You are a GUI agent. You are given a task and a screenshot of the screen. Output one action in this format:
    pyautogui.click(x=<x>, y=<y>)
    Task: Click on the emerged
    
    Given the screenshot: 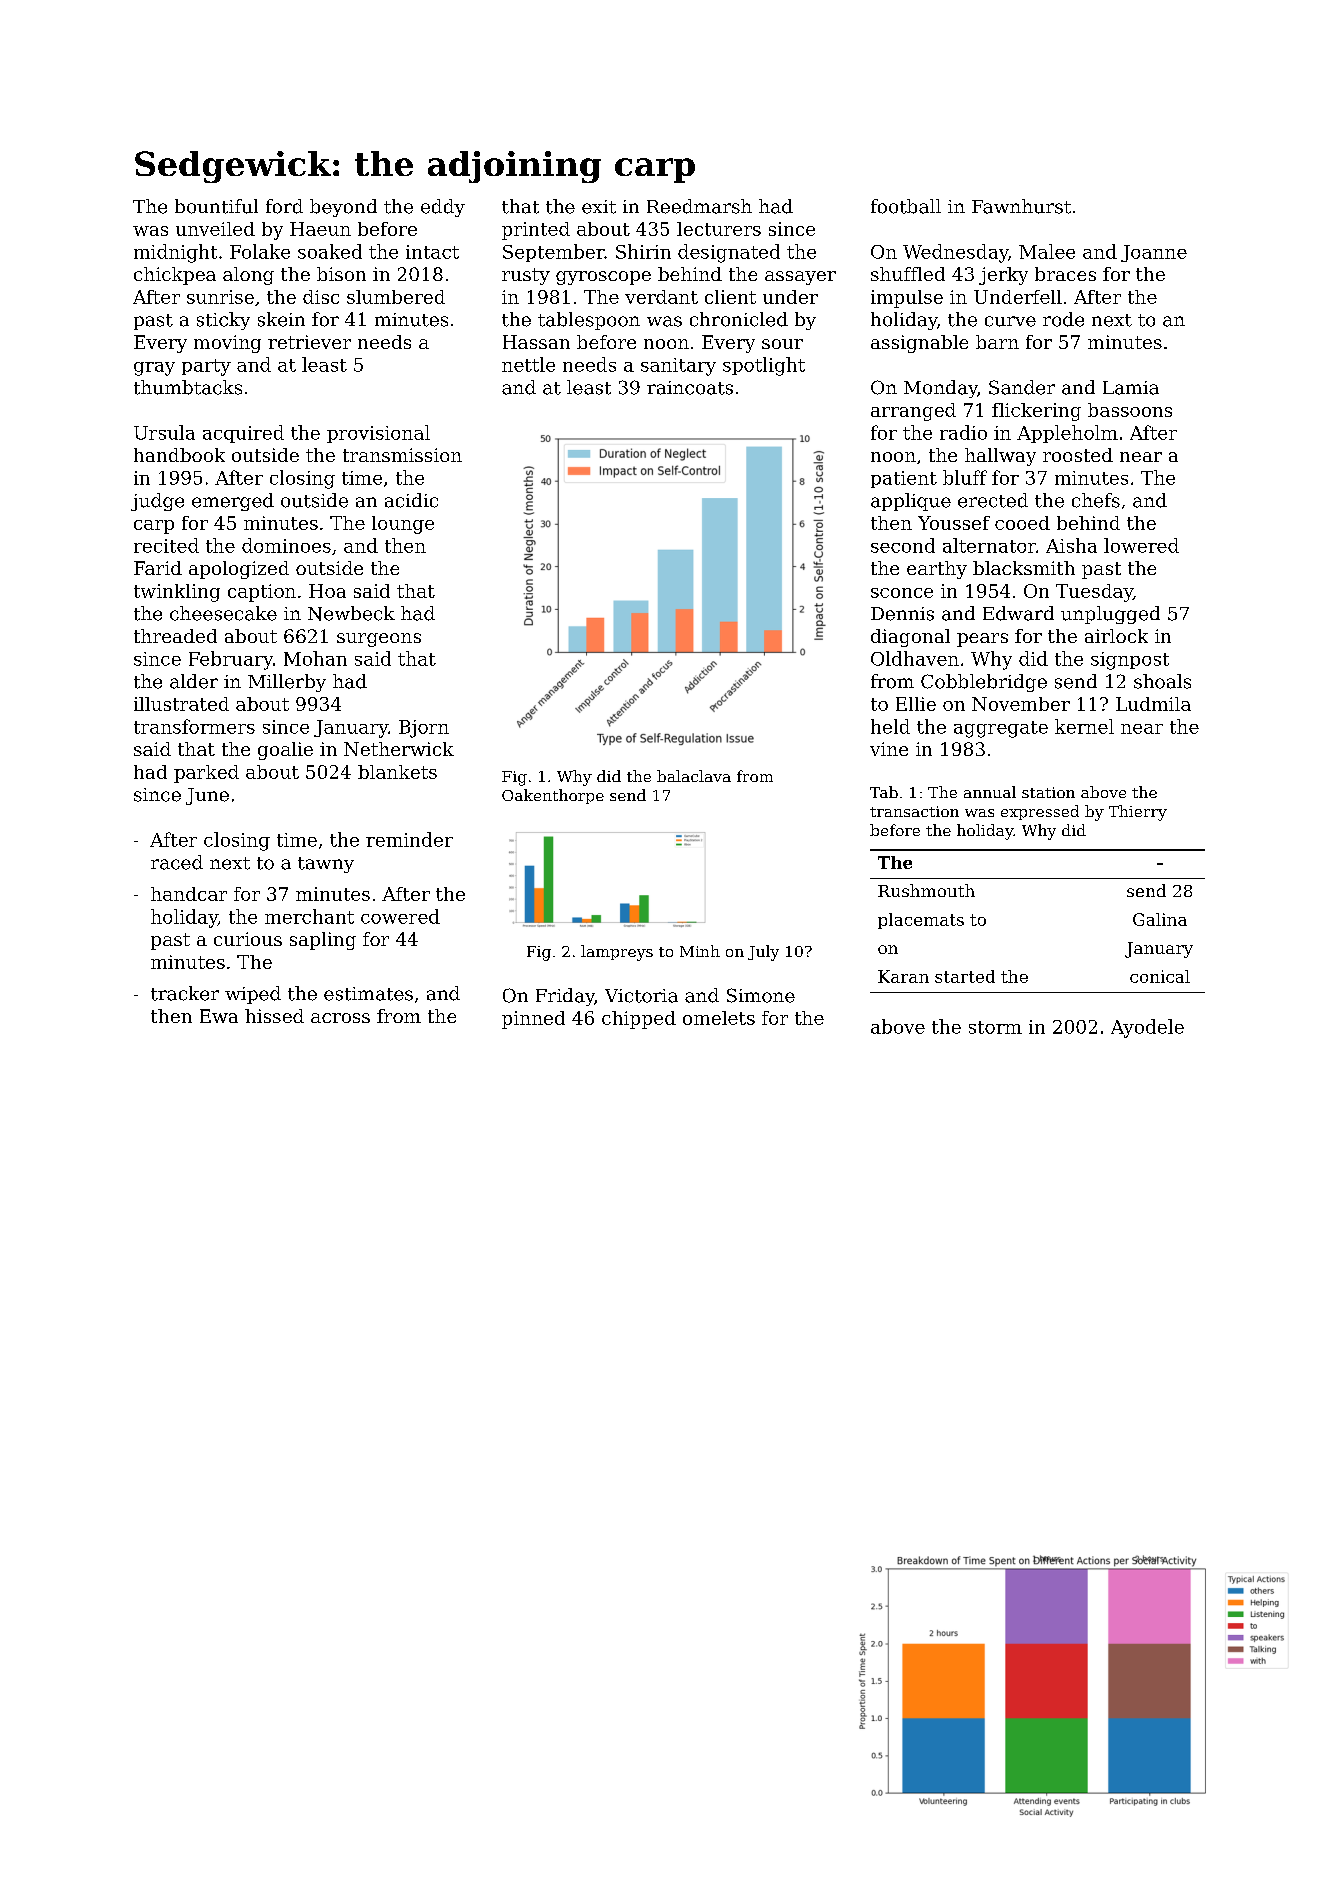 What is the action you would take?
    pyautogui.click(x=233, y=502)
